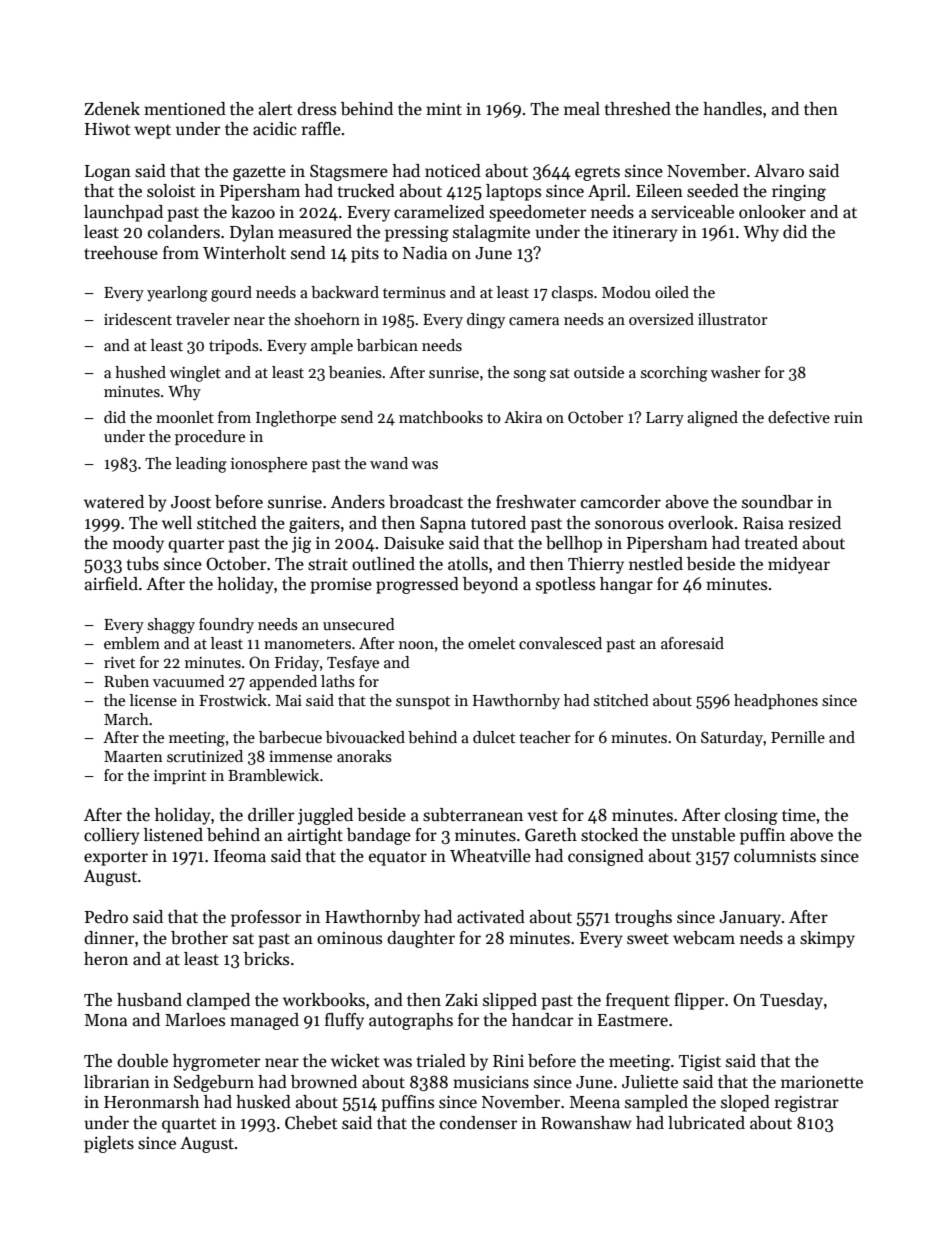 This document has height=1233, width=952. Describe the element at coordinates (414, 293) in the document. I see `terminus` at that location.
